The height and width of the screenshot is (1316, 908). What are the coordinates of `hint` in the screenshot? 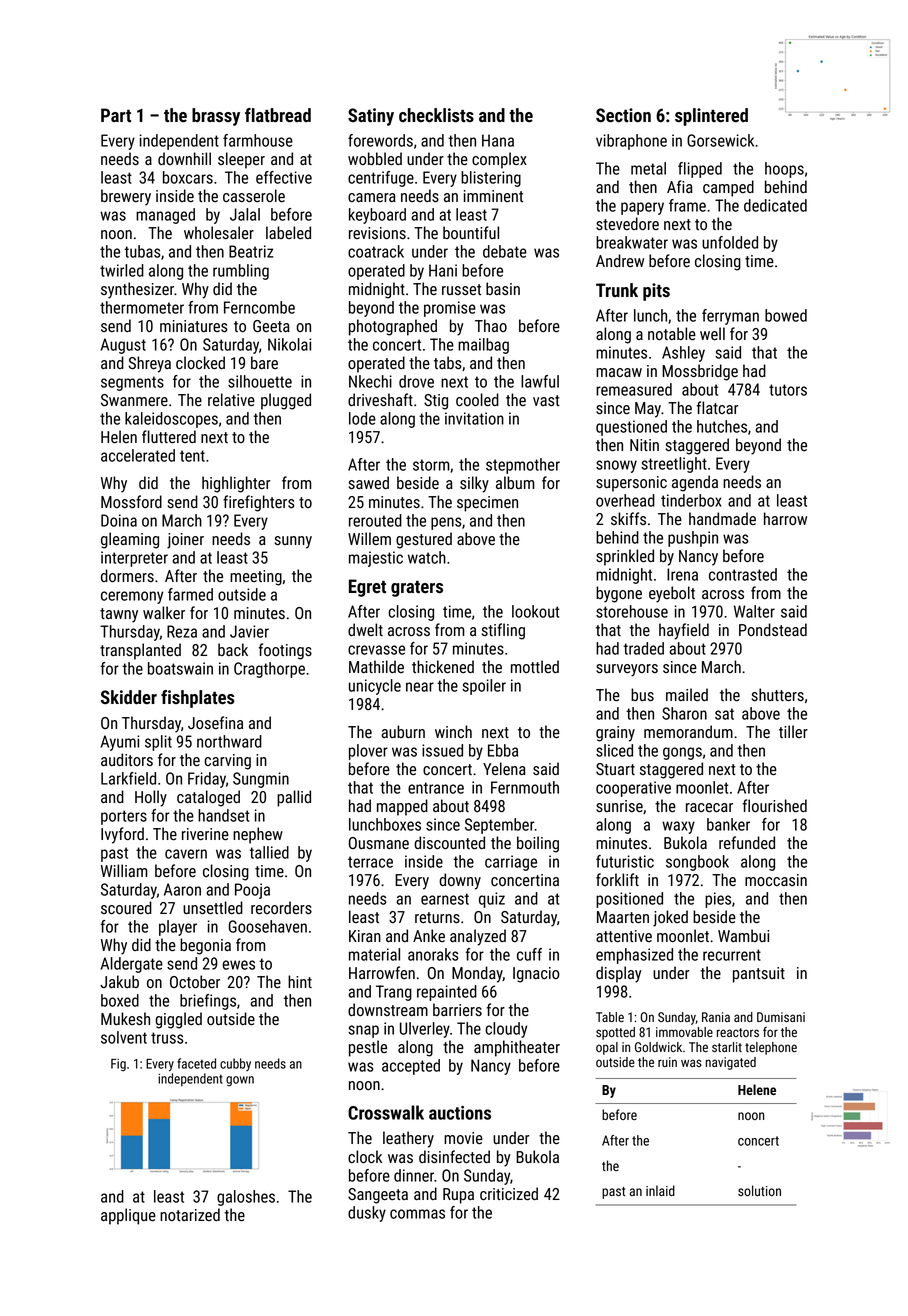 It's located at (300, 981).
